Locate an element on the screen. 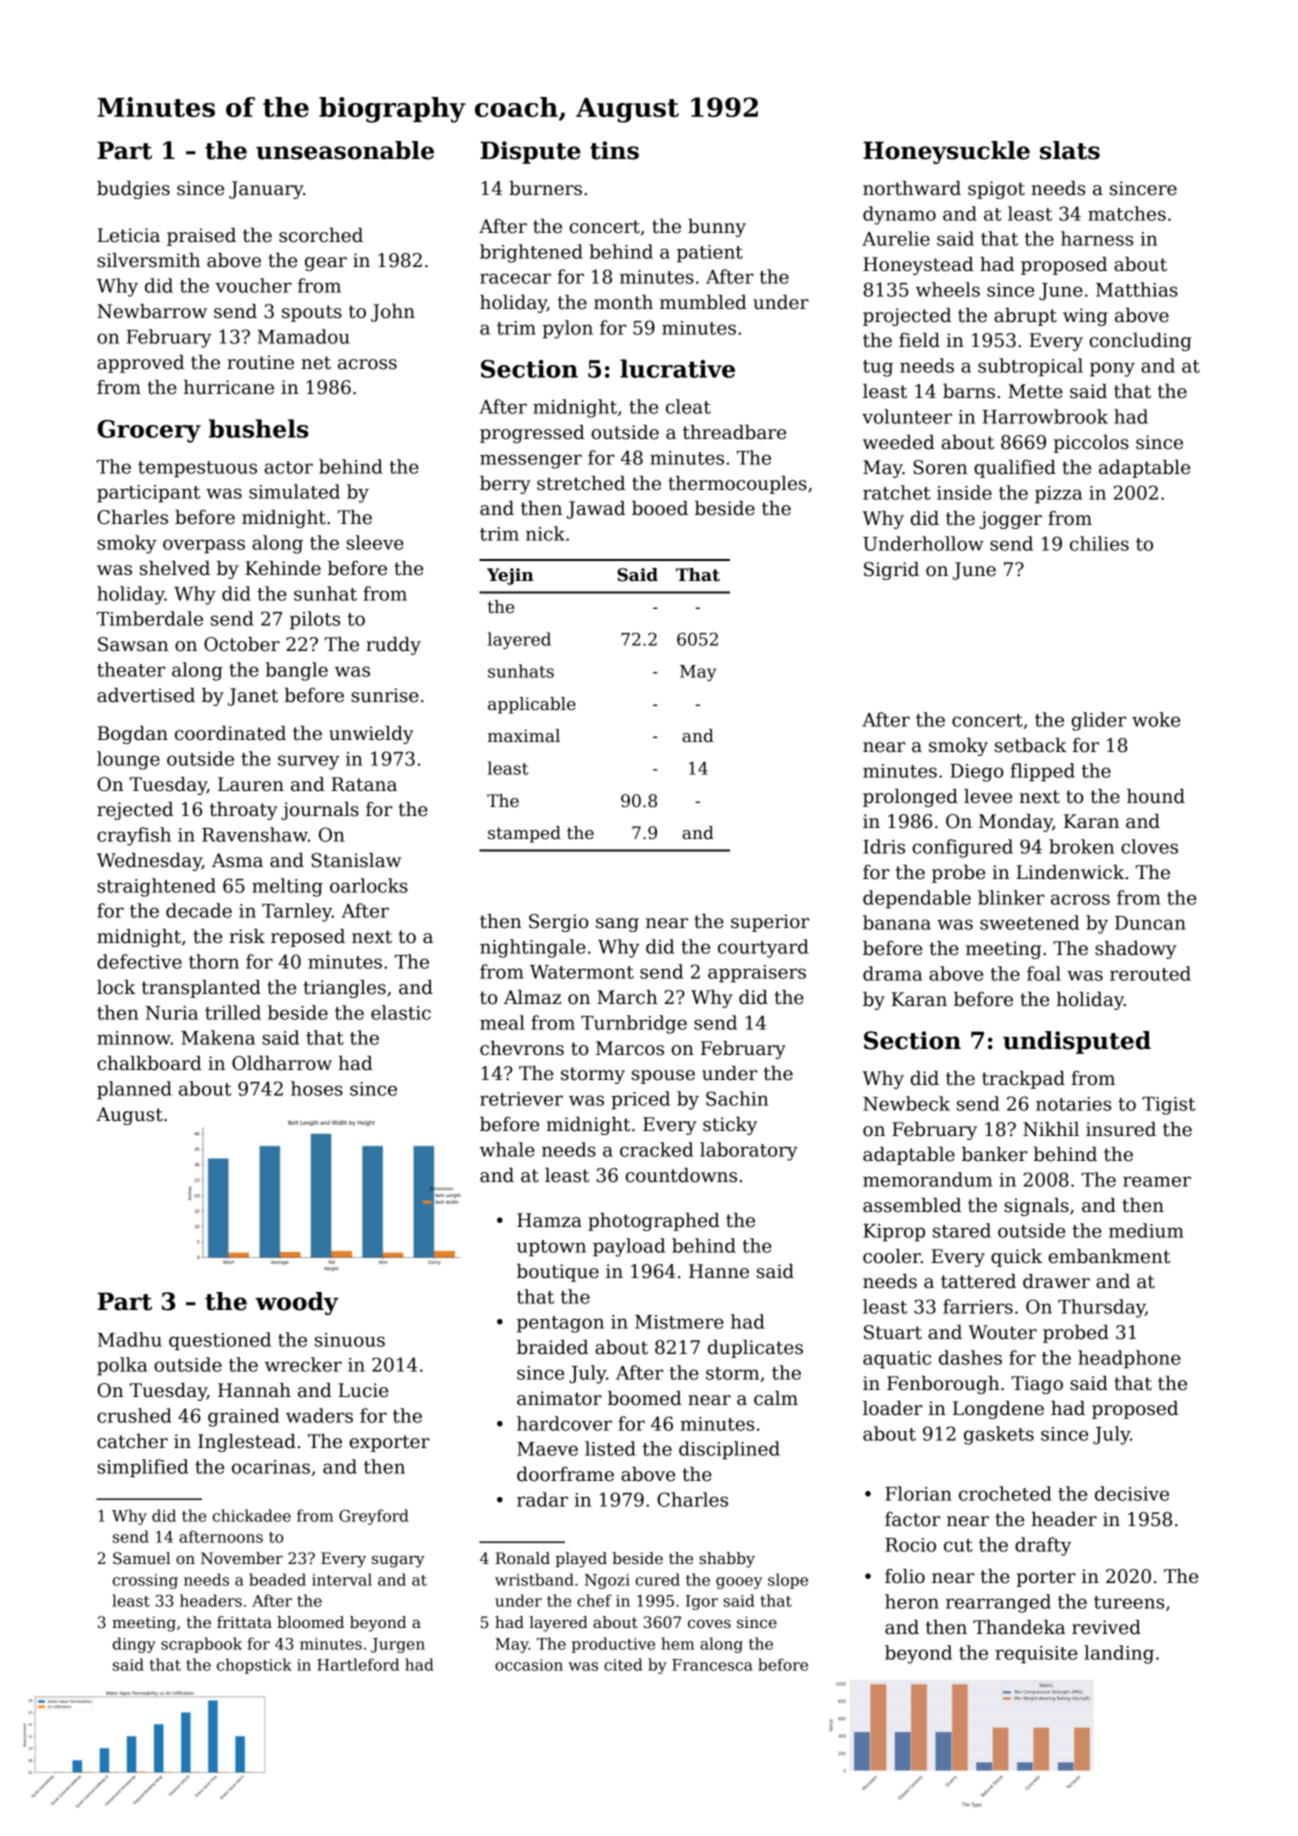 The width and height of the screenshot is (1298, 1836). Kiprop is located at coordinates (894, 1233).
